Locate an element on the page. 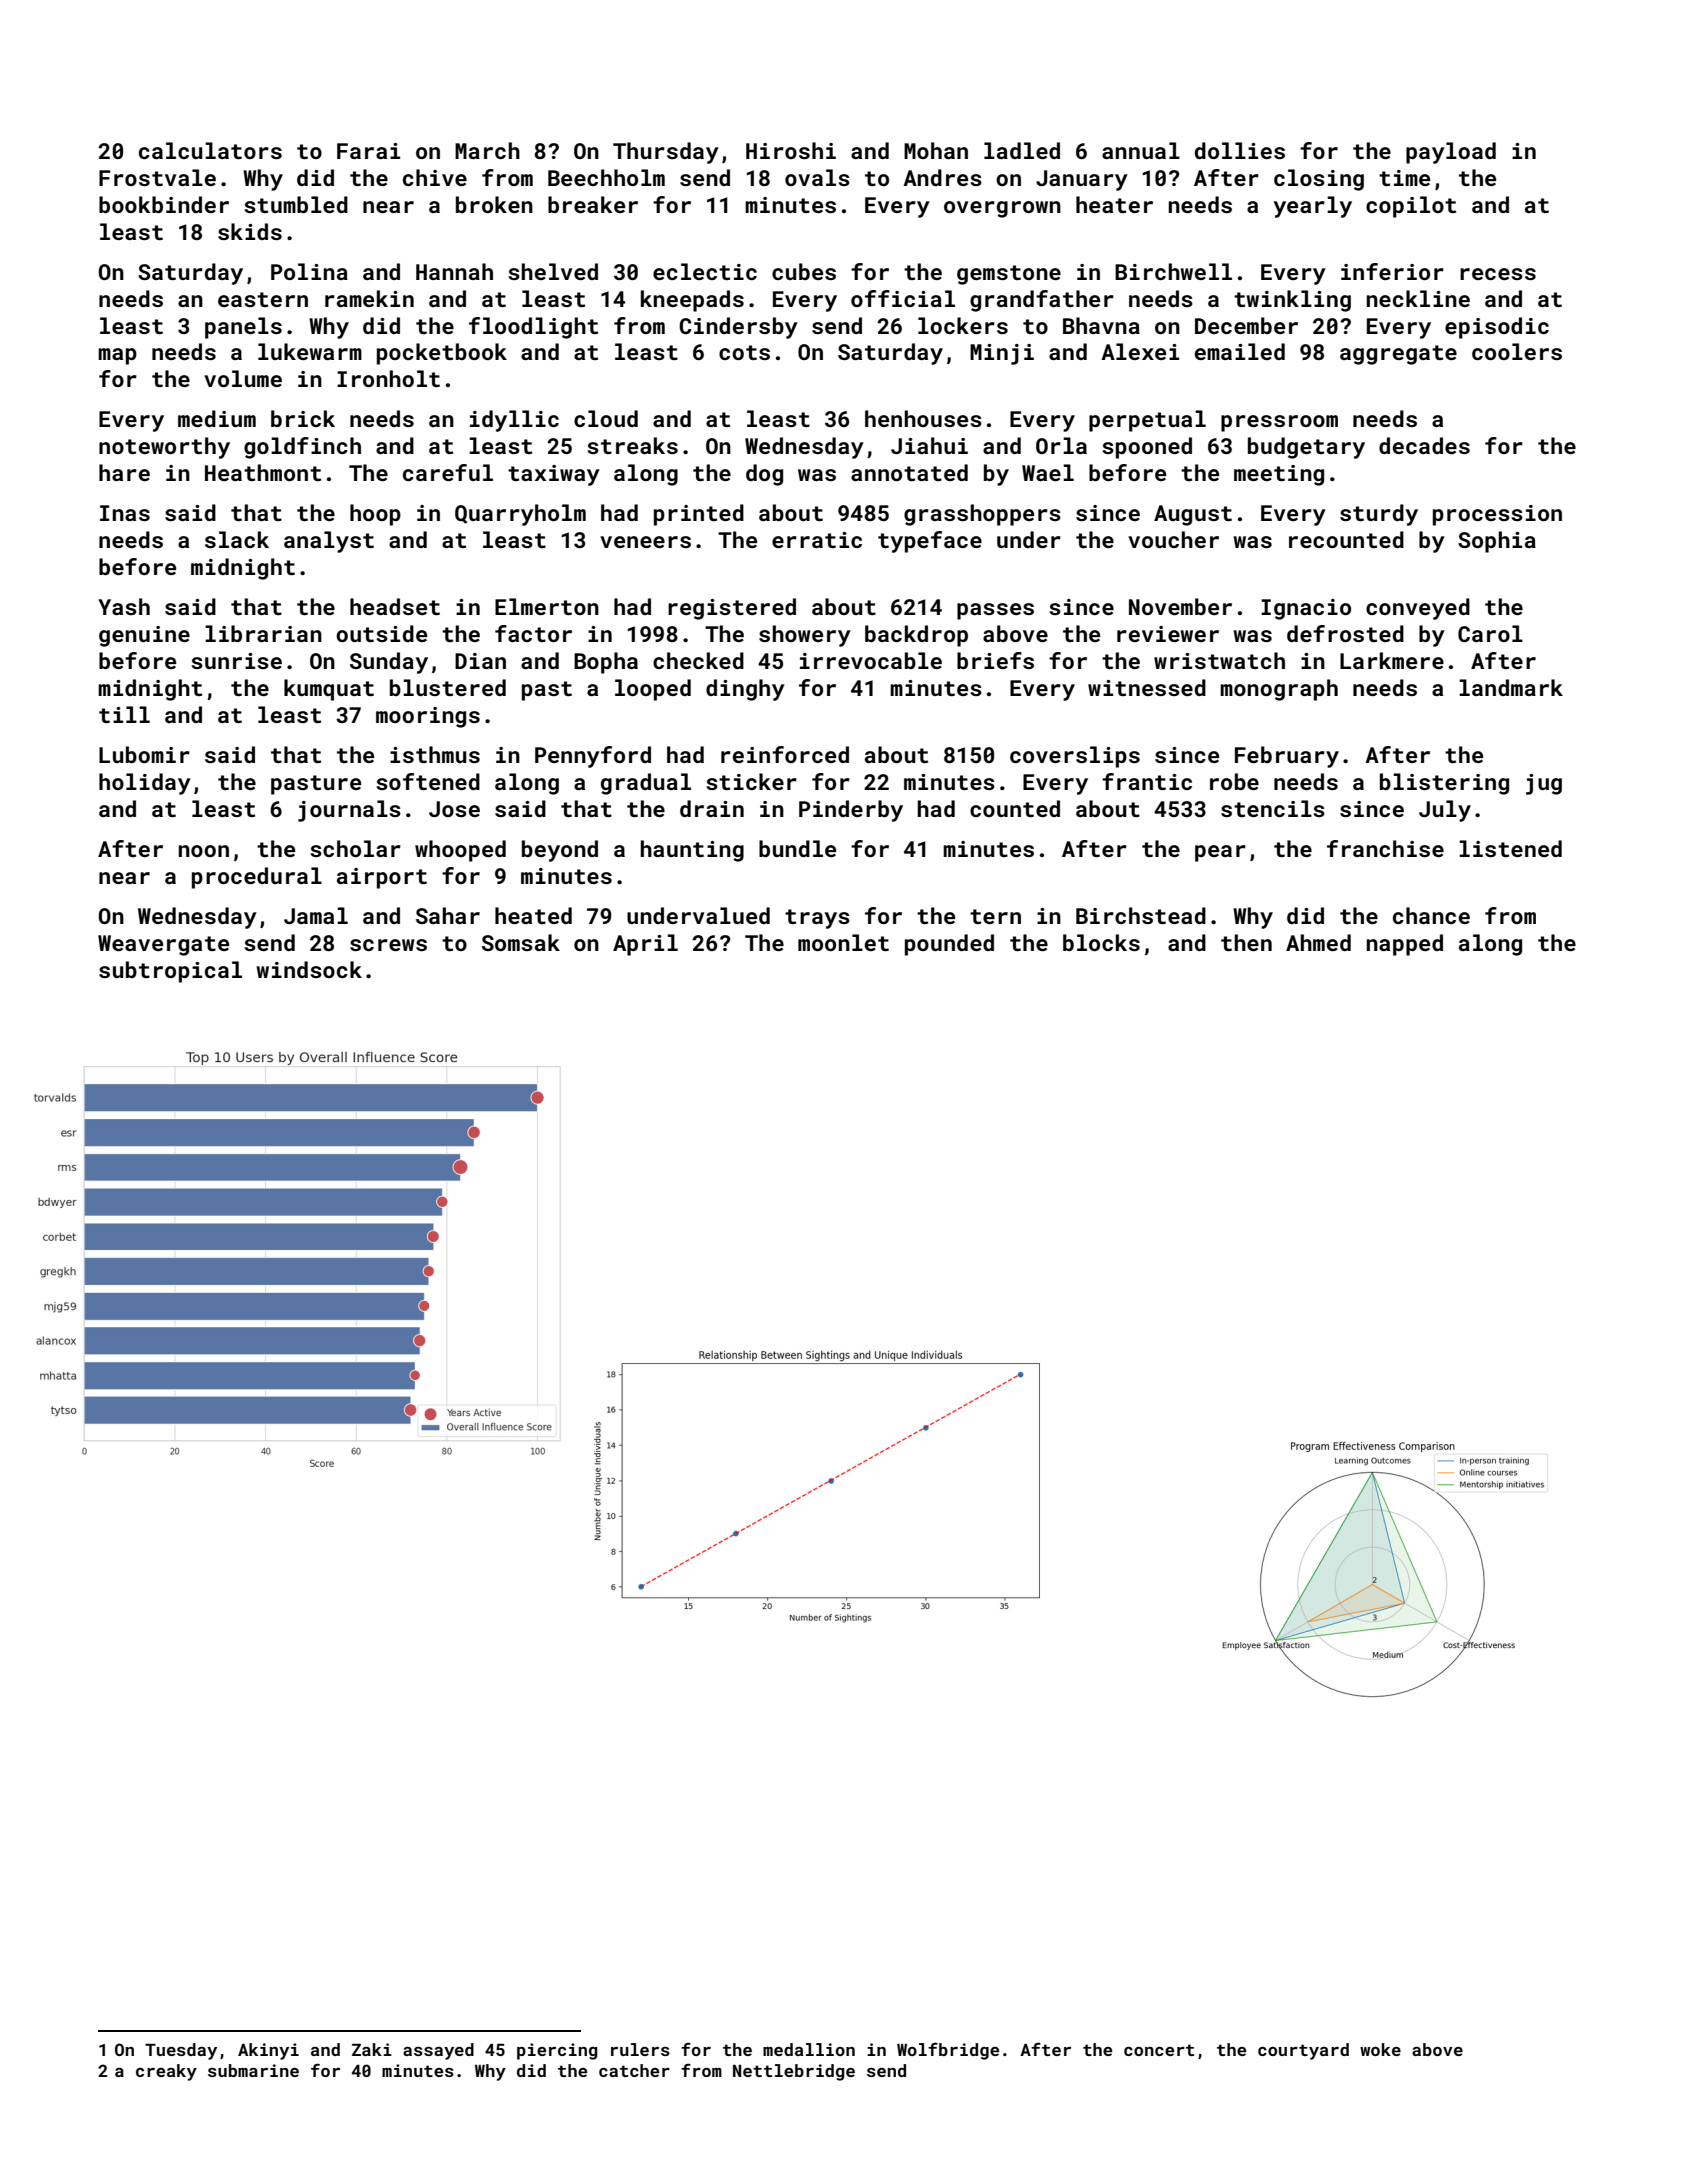  woke is located at coordinates (1380, 2049).
